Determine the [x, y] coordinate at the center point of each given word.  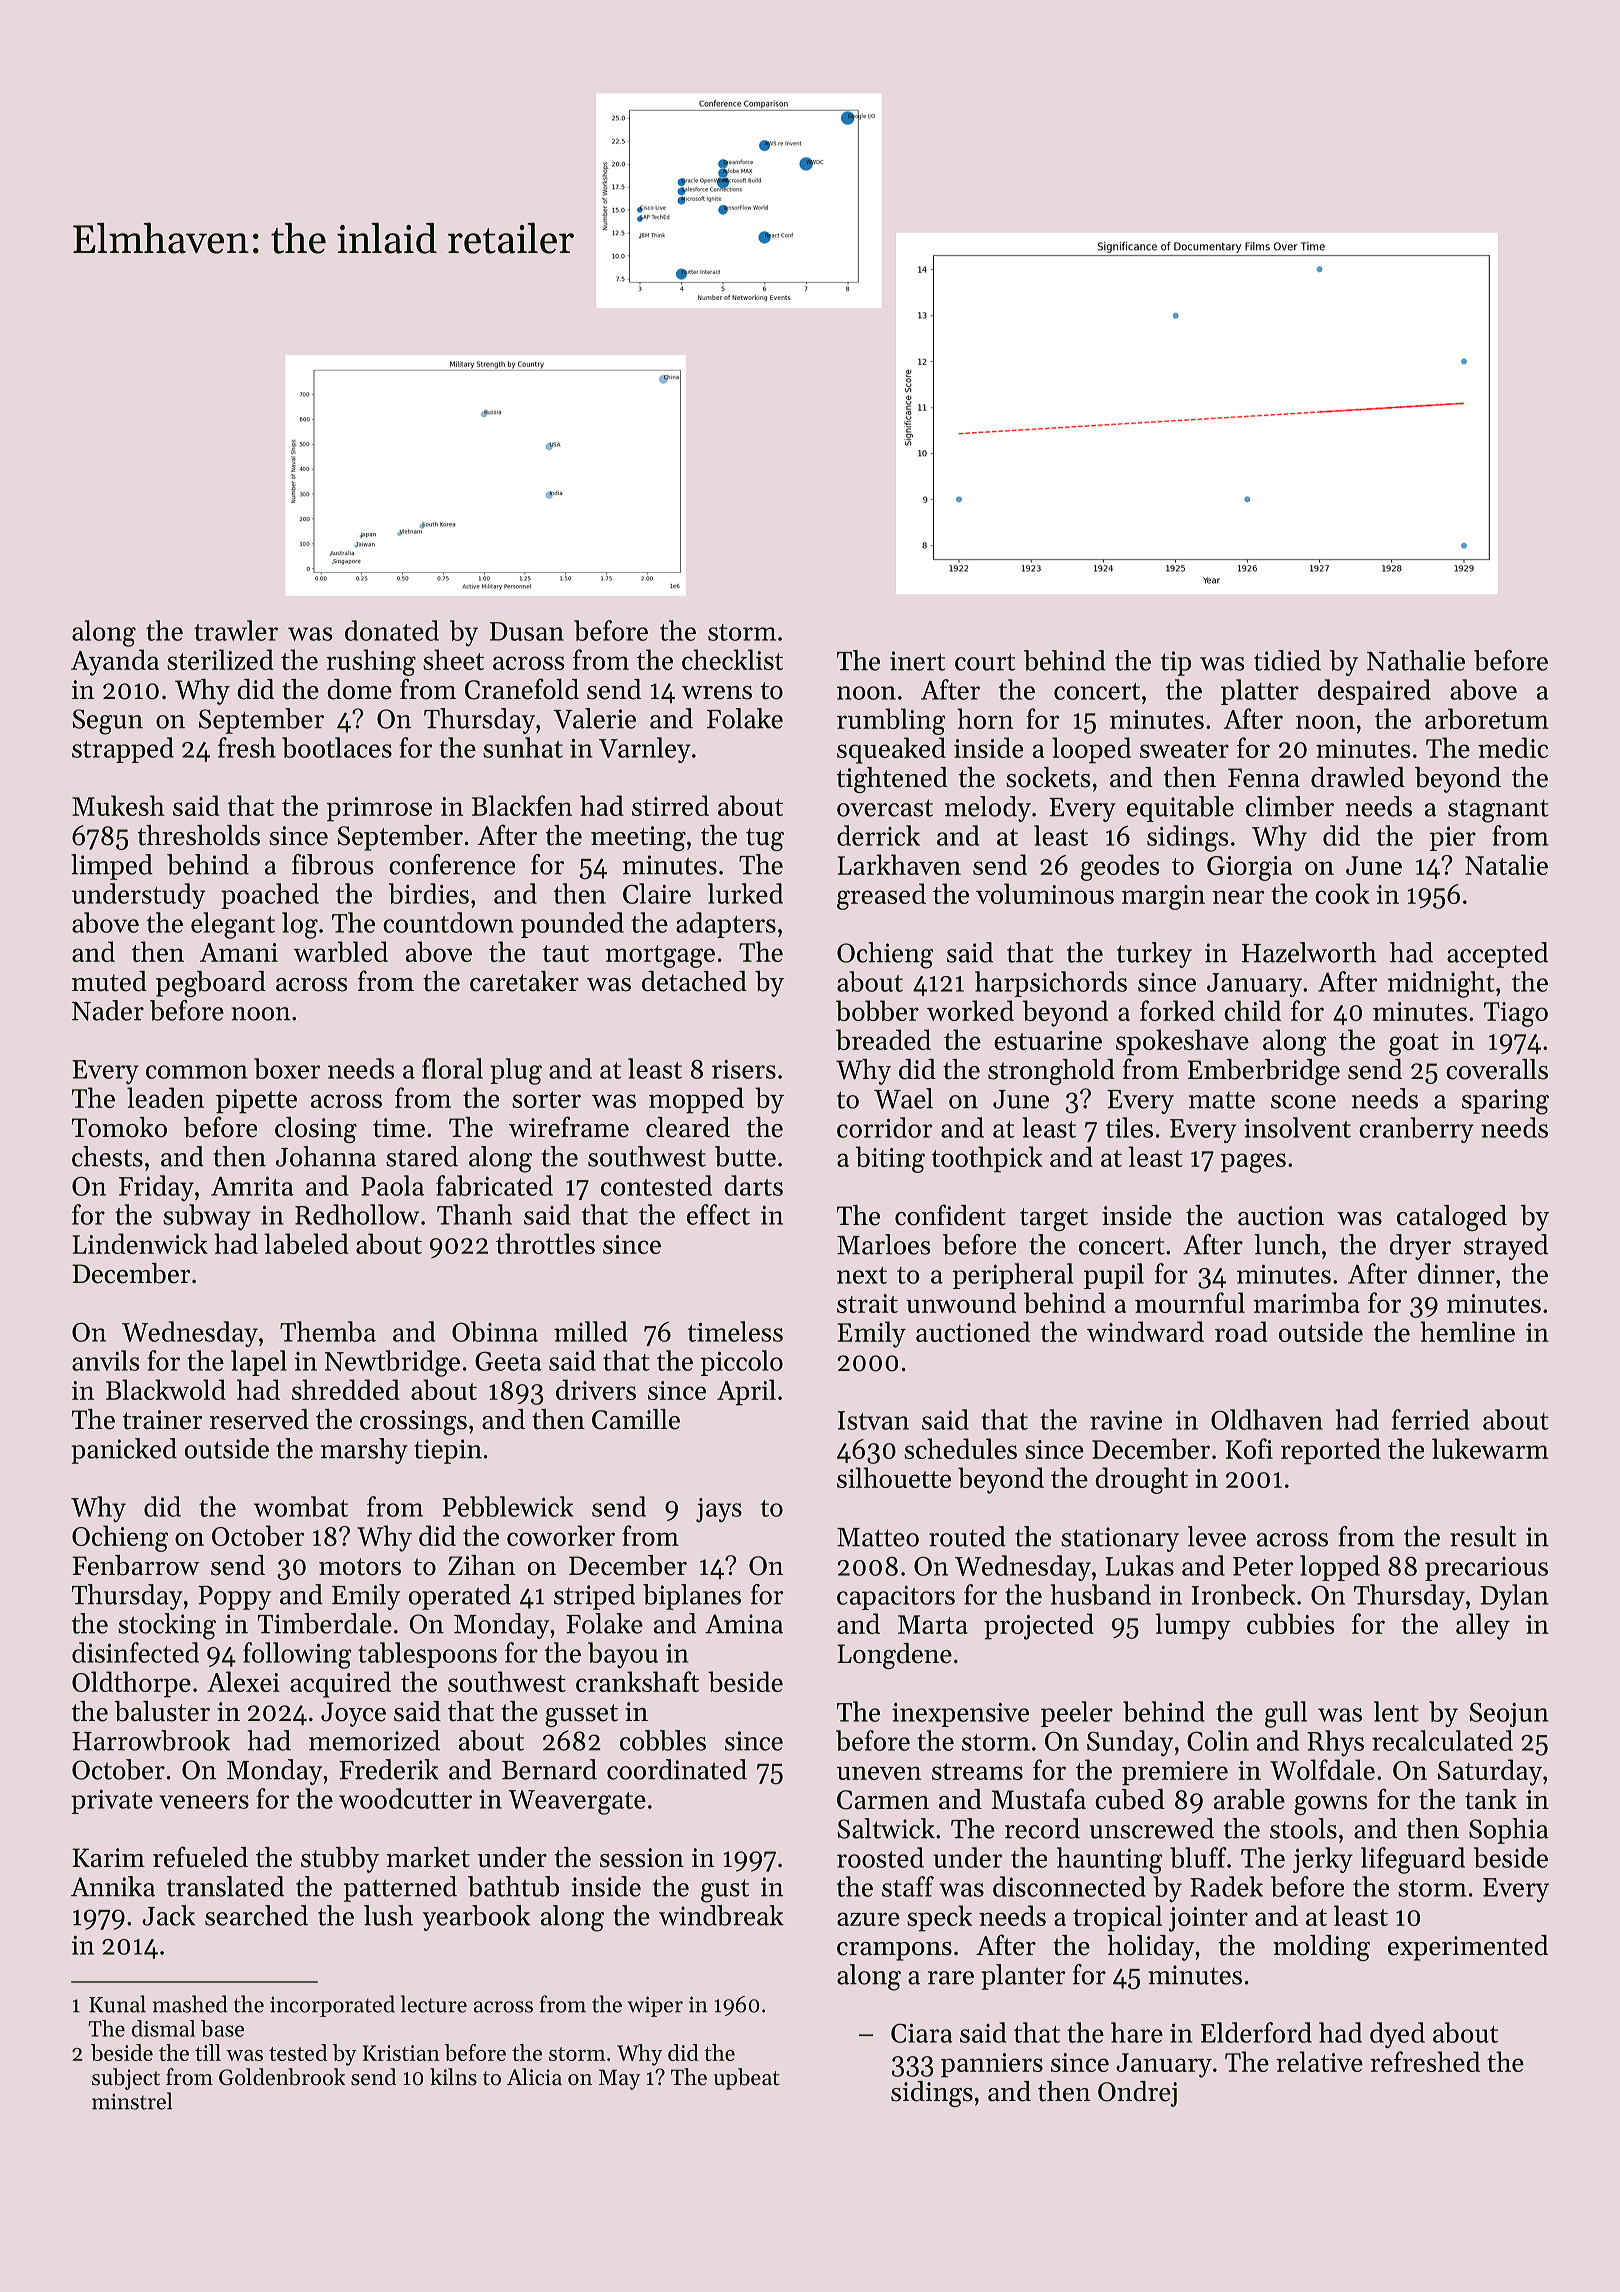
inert [917, 661]
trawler [236, 630]
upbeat [746, 2079]
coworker [561, 1535]
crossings [413, 1422]
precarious [1486, 1569]
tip [1176, 663]
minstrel [132, 2101]
